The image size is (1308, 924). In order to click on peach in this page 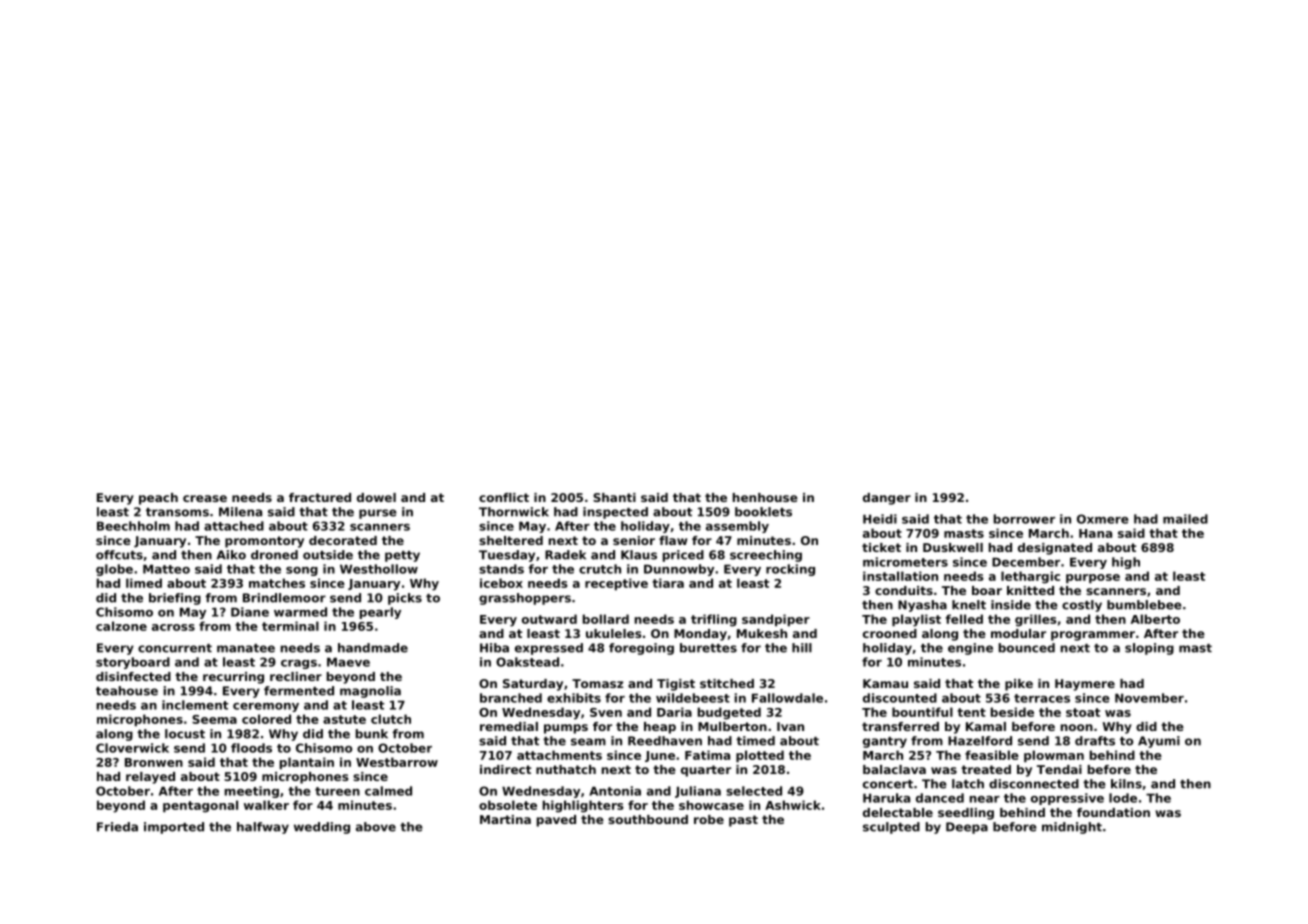, I will do `click(158, 499)`.
